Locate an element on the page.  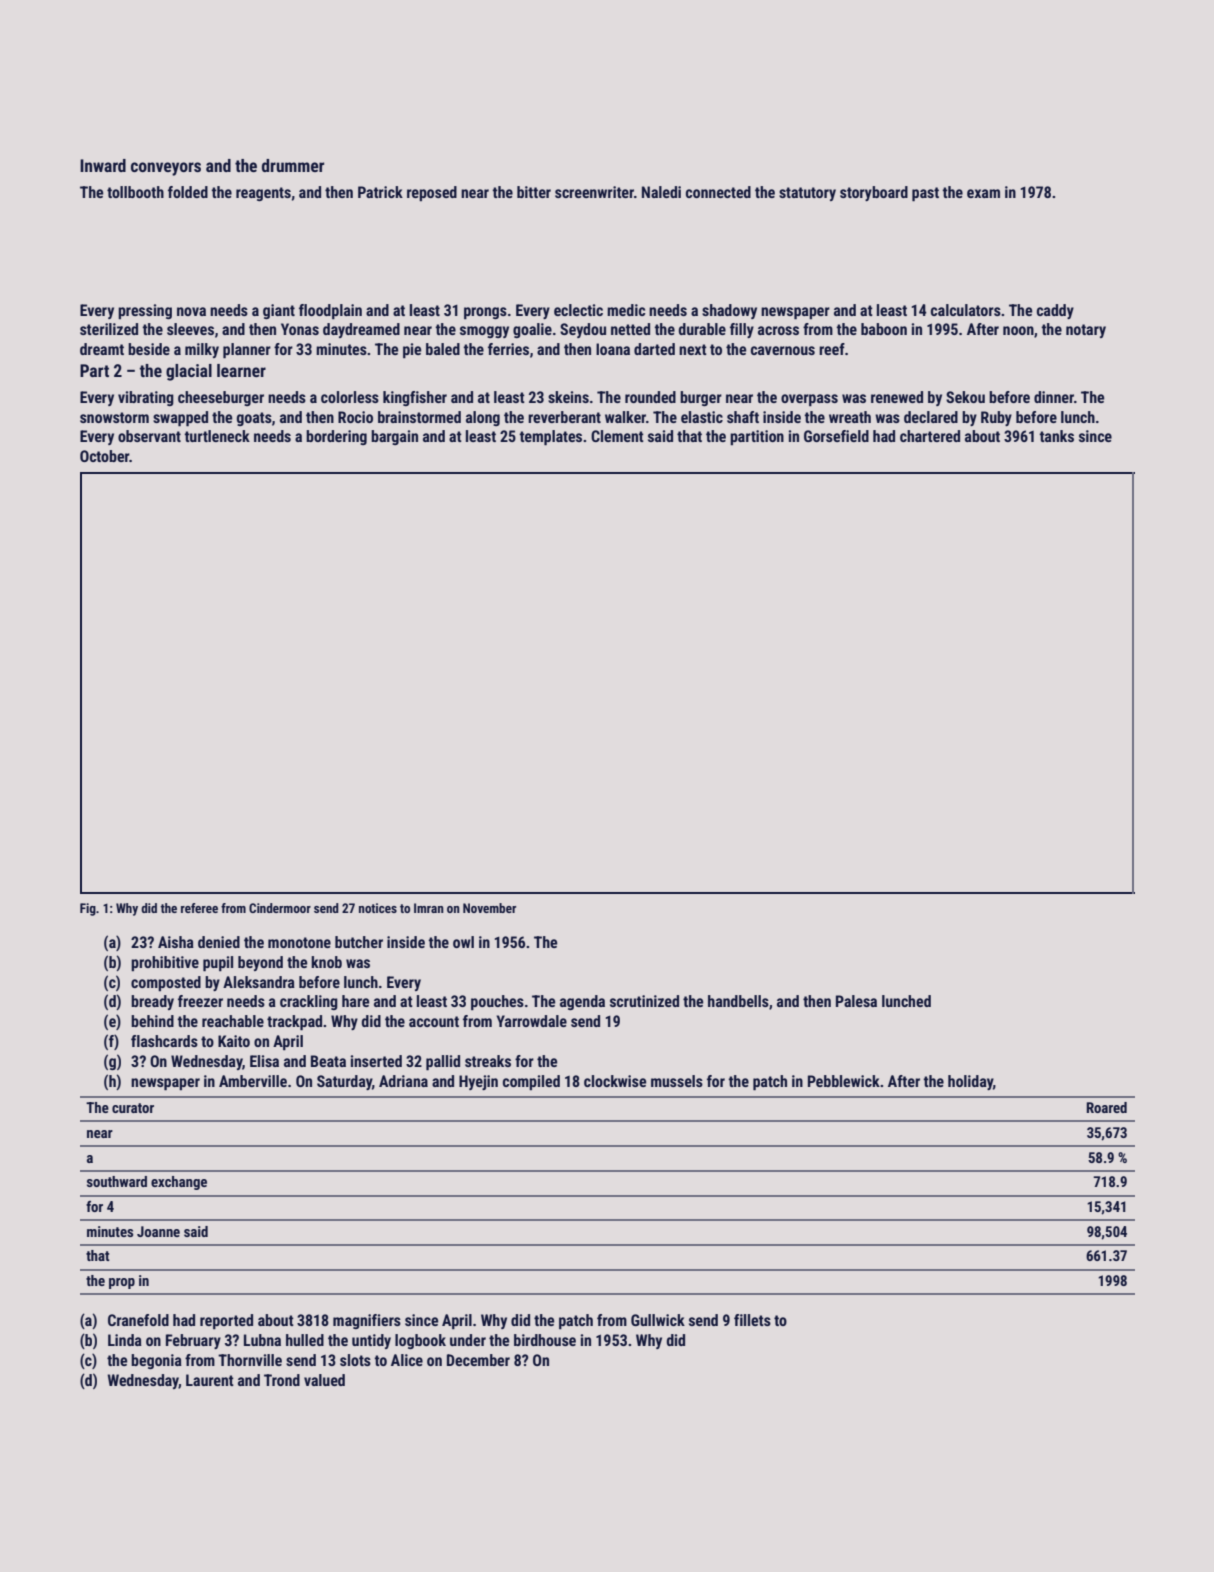
Naledi is located at coordinates (661, 192).
